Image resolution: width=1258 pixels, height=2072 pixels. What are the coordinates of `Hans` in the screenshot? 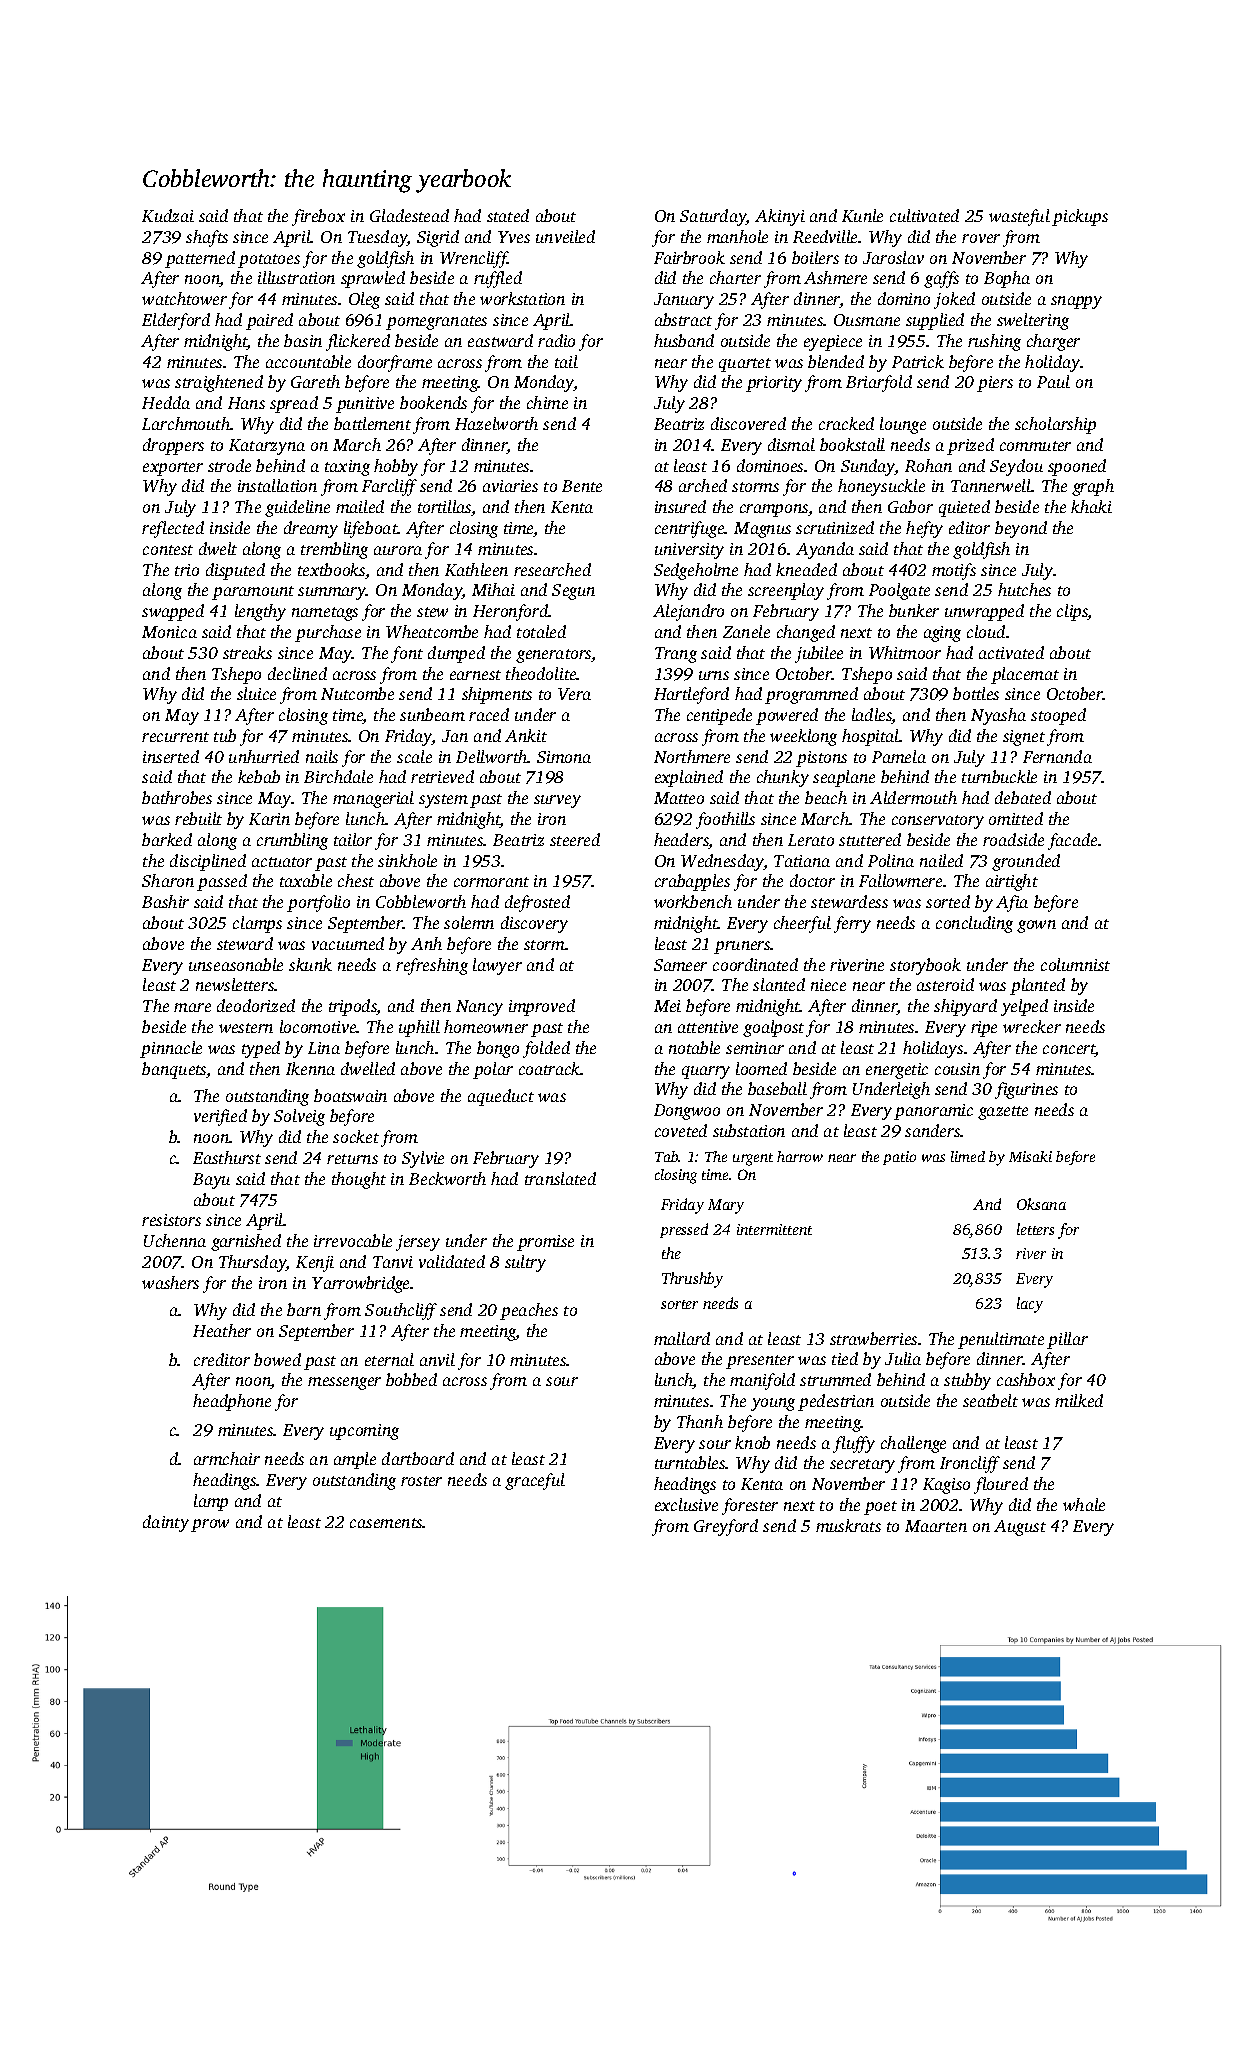 It's located at (246, 403).
